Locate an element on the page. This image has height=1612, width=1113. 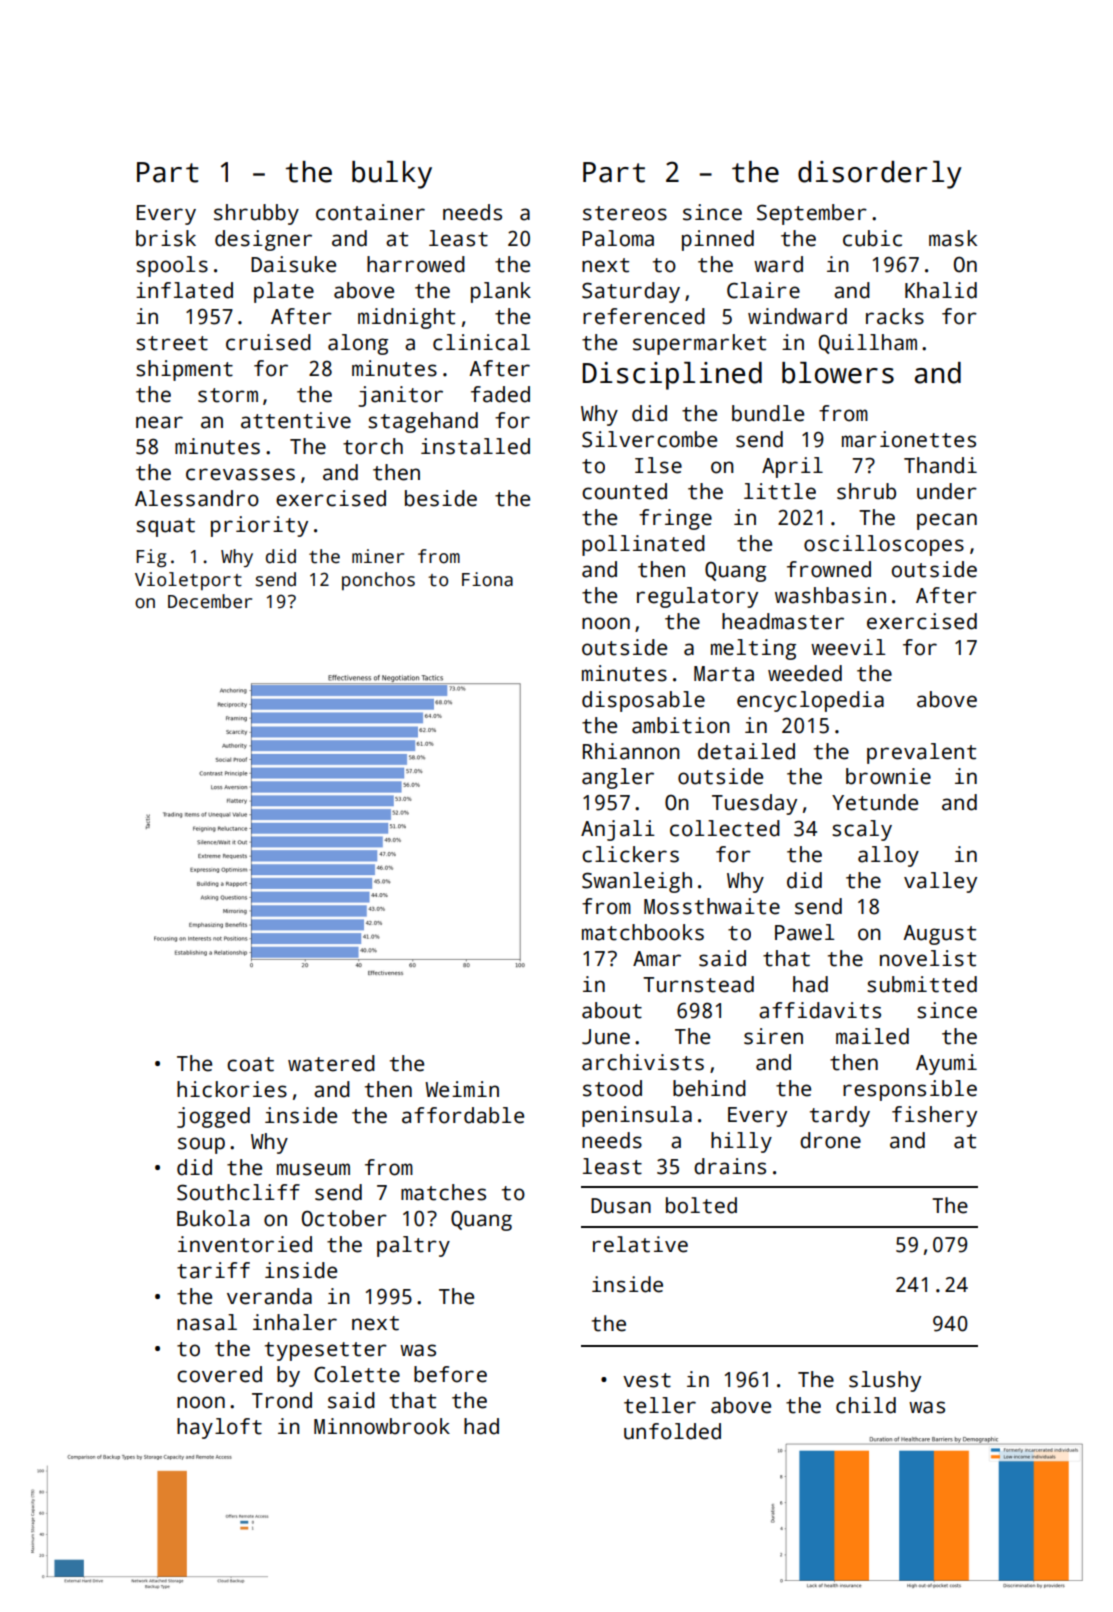
Fiona is located at coordinates (487, 579).
